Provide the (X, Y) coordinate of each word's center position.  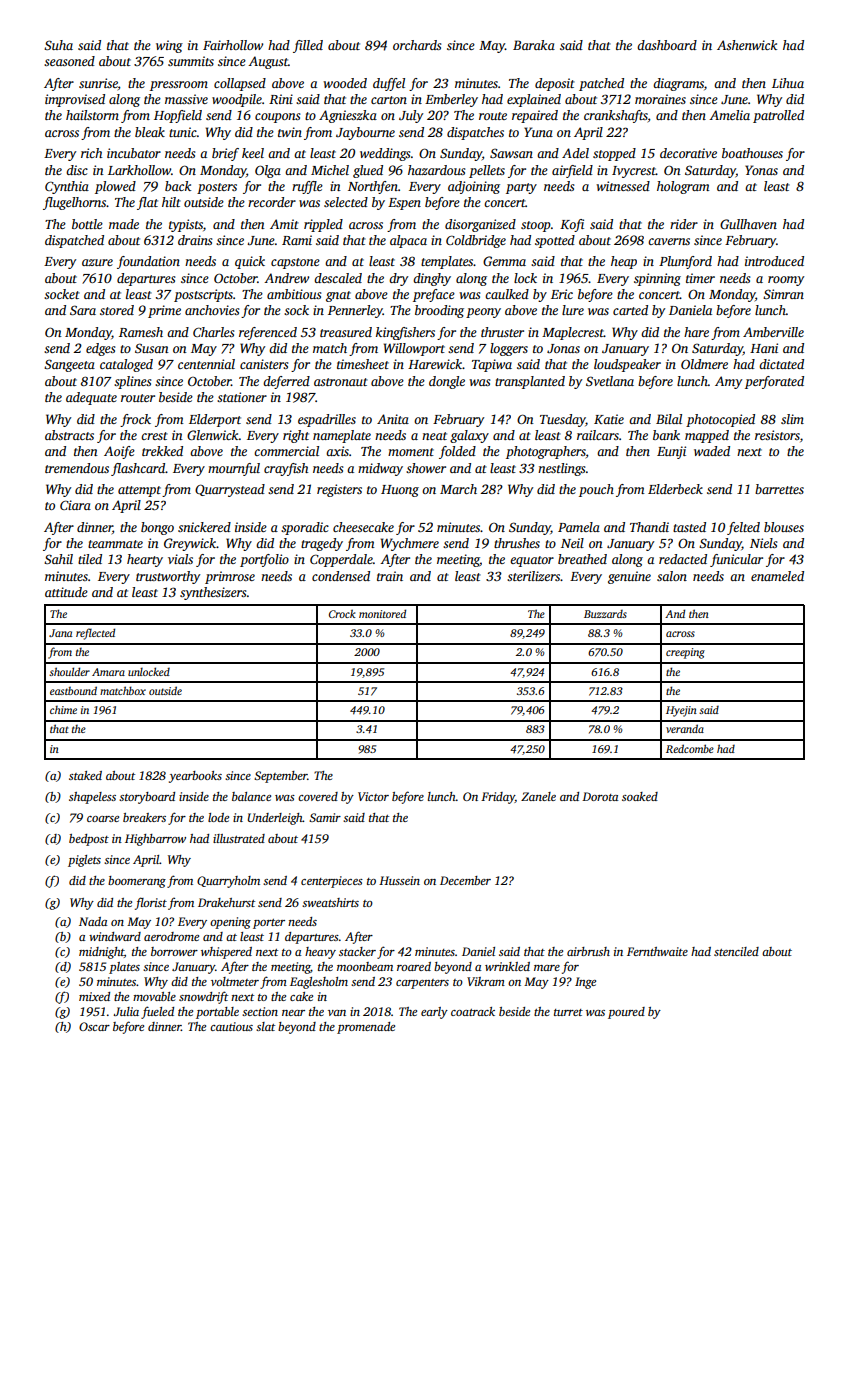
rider (684, 224)
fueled (157, 1012)
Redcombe (690, 748)
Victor (373, 796)
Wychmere (410, 544)
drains (195, 240)
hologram (683, 187)
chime (63, 710)
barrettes (779, 489)
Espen (404, 204)
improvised (75, 100)
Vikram (486, 981)
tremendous (77, 468)
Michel (330, 170)
